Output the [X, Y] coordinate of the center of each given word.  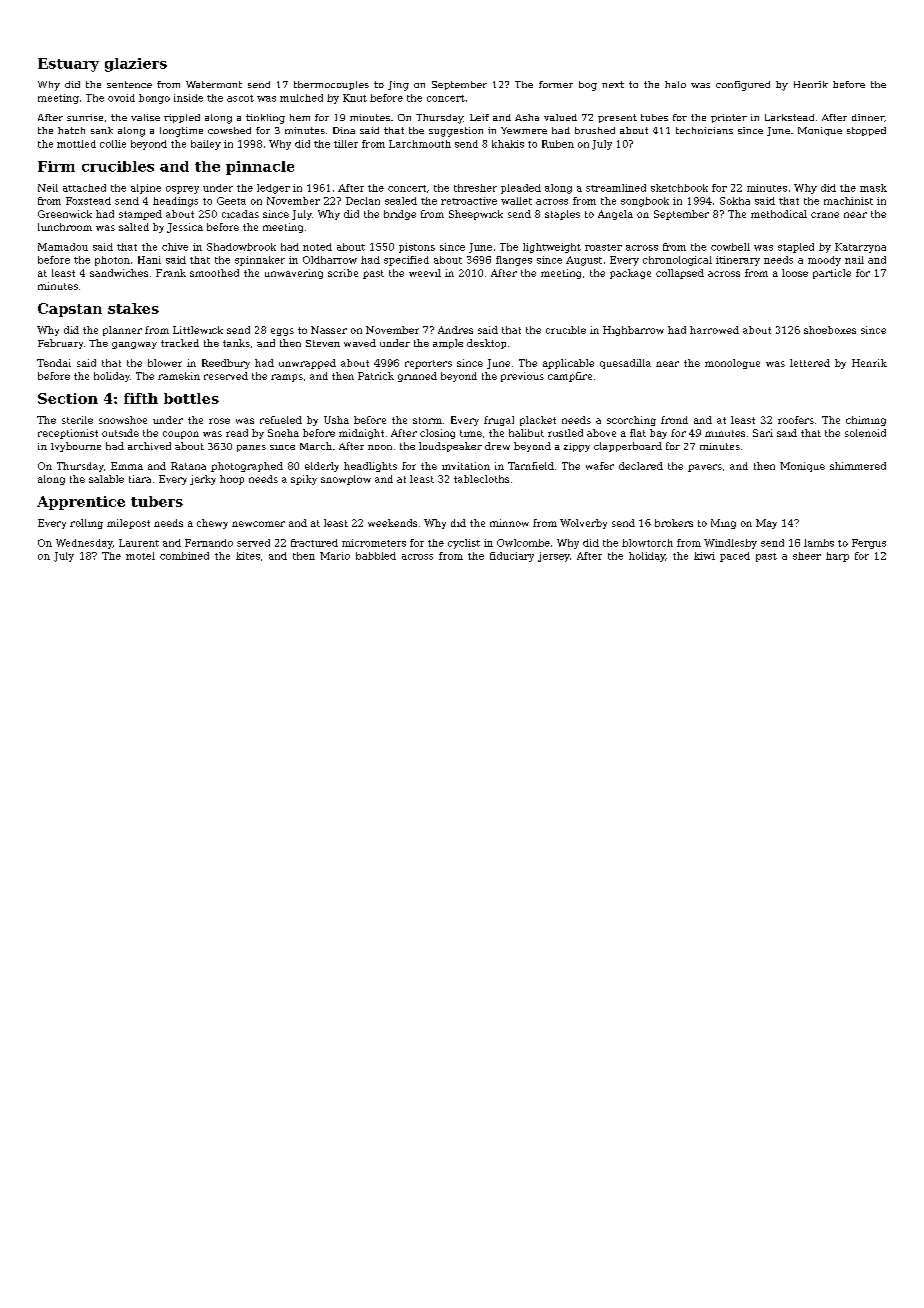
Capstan [70, 310]
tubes [654, 117]
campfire [570, 377]
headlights [370, 467]
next [613, 84]
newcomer [258, 524]
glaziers [136, 65]
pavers [705, 468]
